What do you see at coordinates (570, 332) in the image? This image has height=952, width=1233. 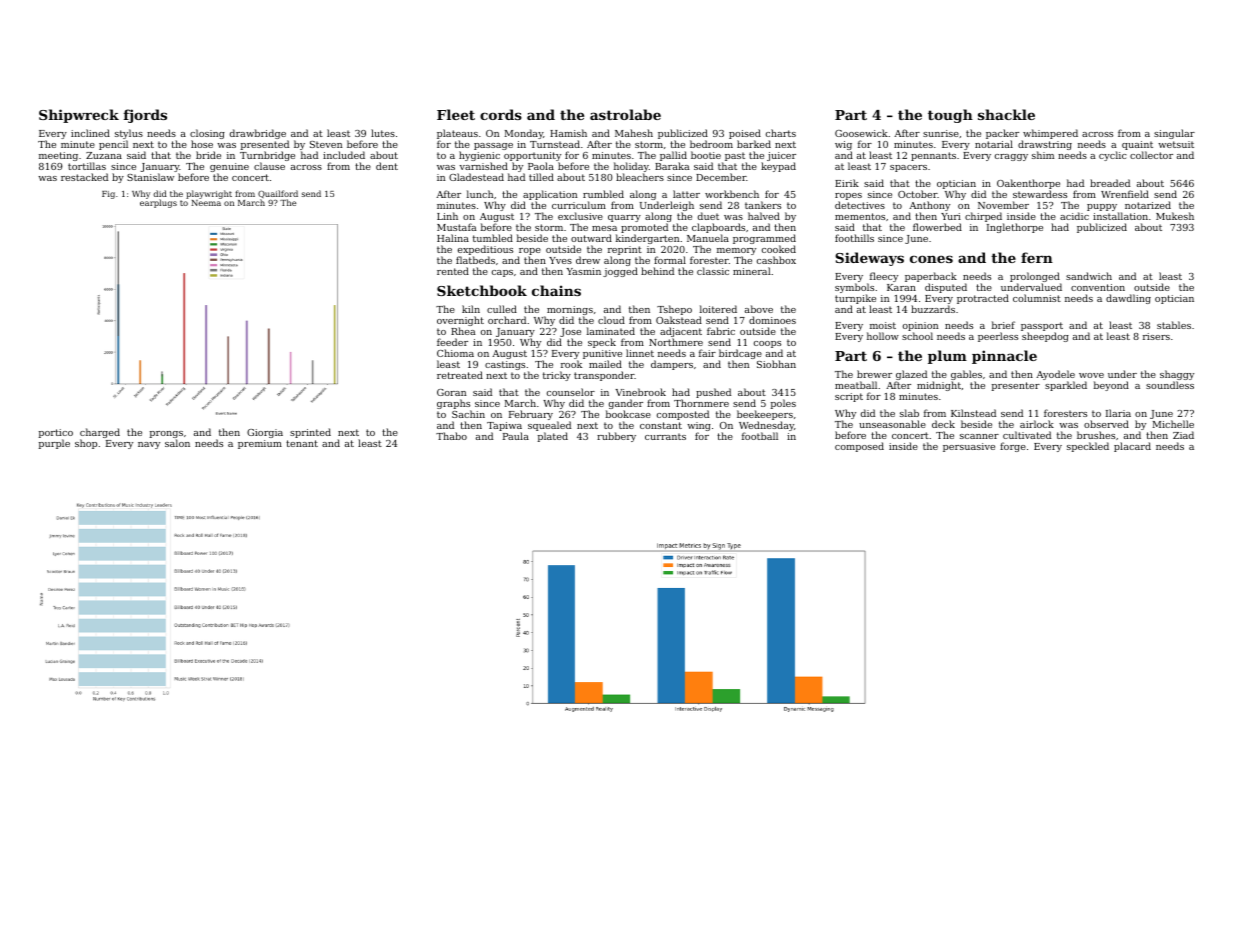 I see `Jose` at bounding box center [570, 332].
